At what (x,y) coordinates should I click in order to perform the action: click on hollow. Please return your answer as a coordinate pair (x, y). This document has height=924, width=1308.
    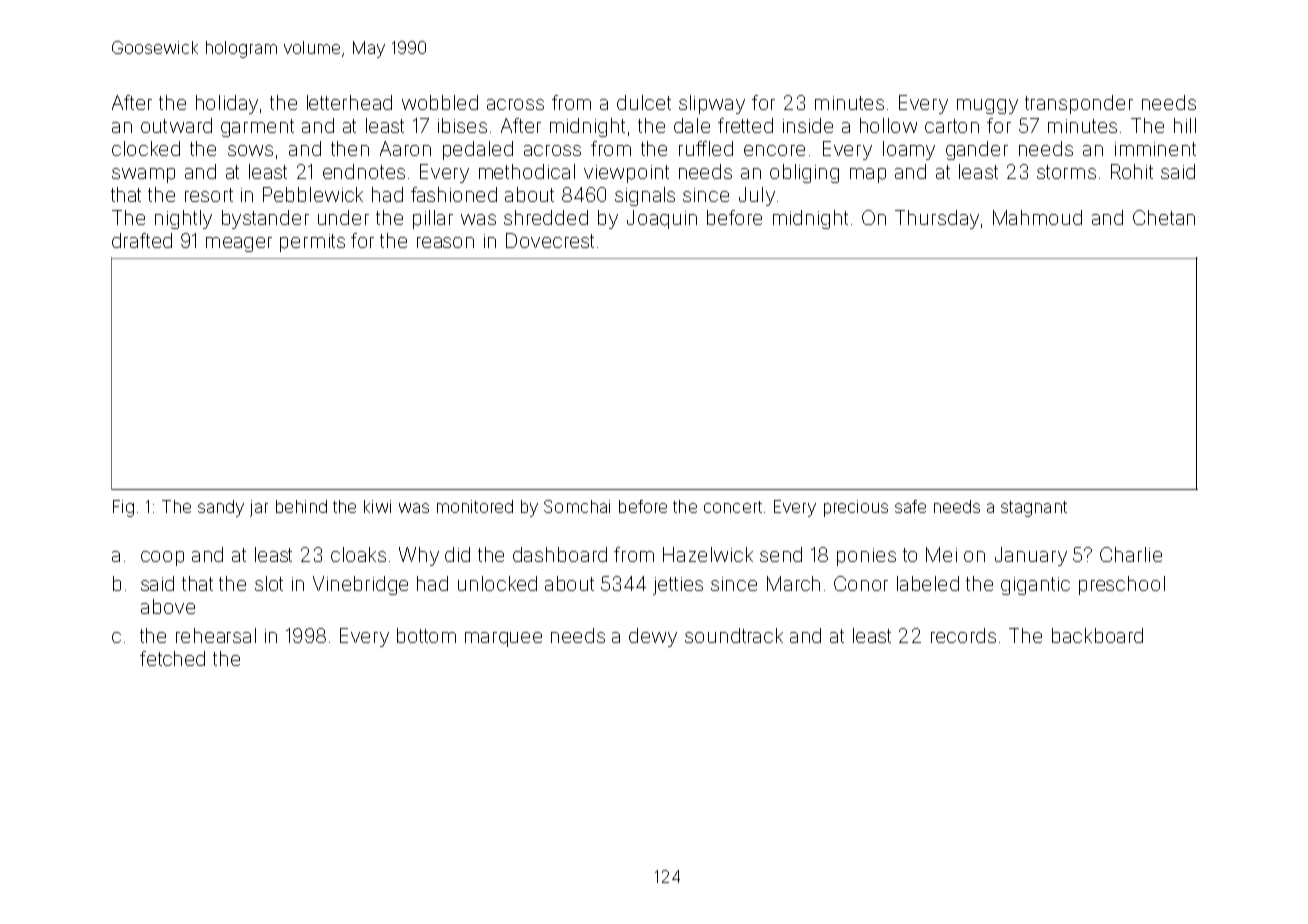
    Looking at the image, I should click on (888, 125).
